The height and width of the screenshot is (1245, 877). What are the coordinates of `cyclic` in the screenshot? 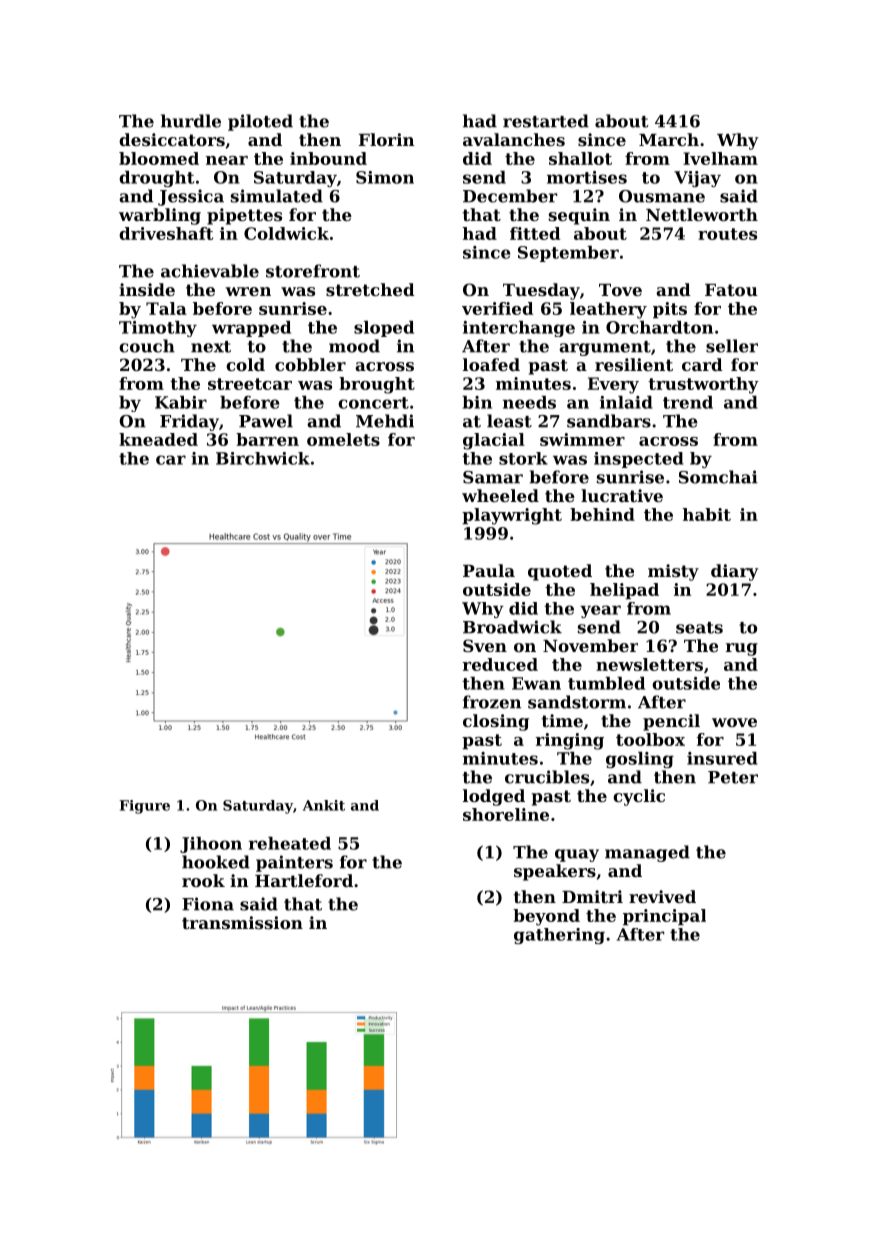 It's located at (639, 797).
